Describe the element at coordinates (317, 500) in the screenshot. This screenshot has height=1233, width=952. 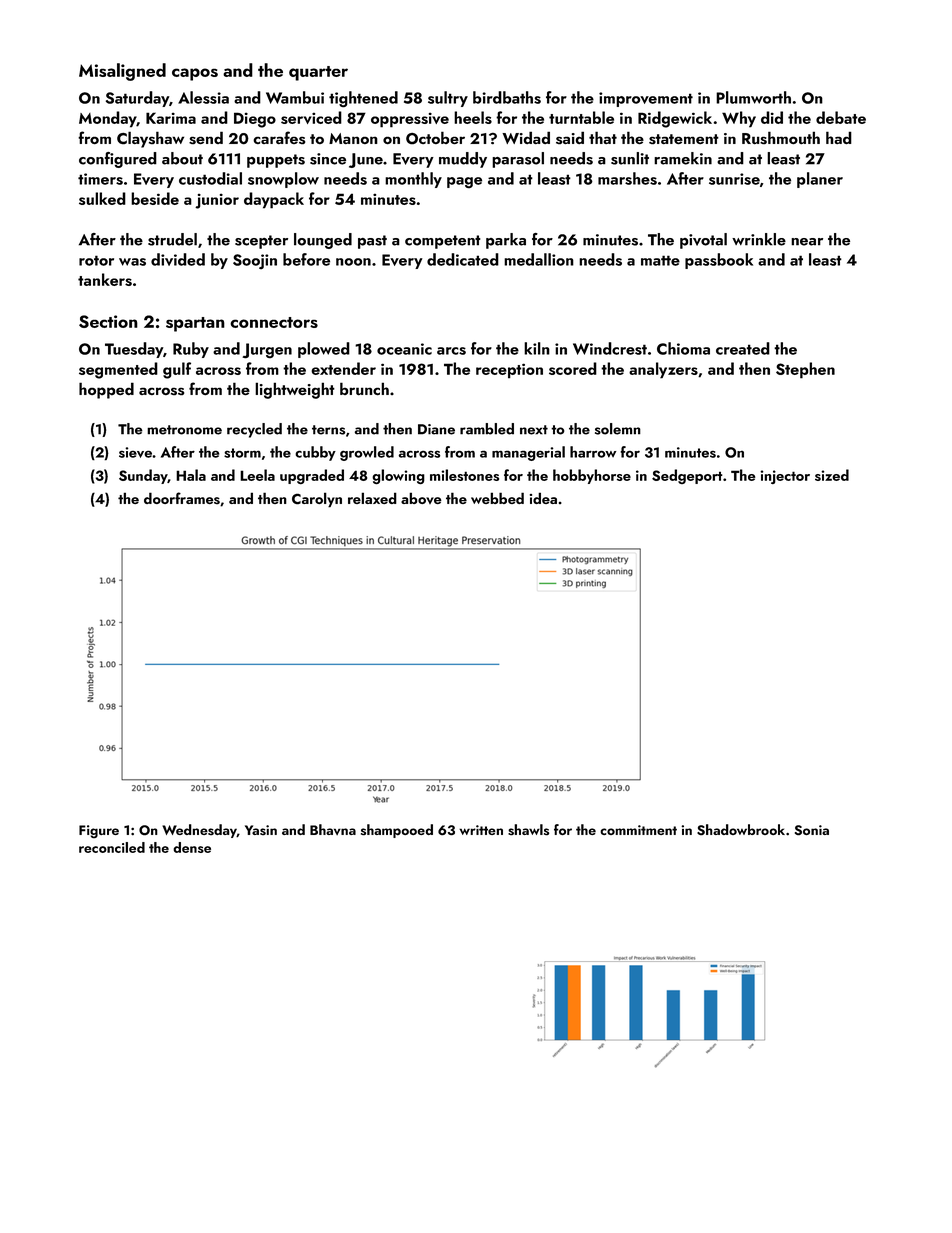
I see `Carolyn` at that location.
